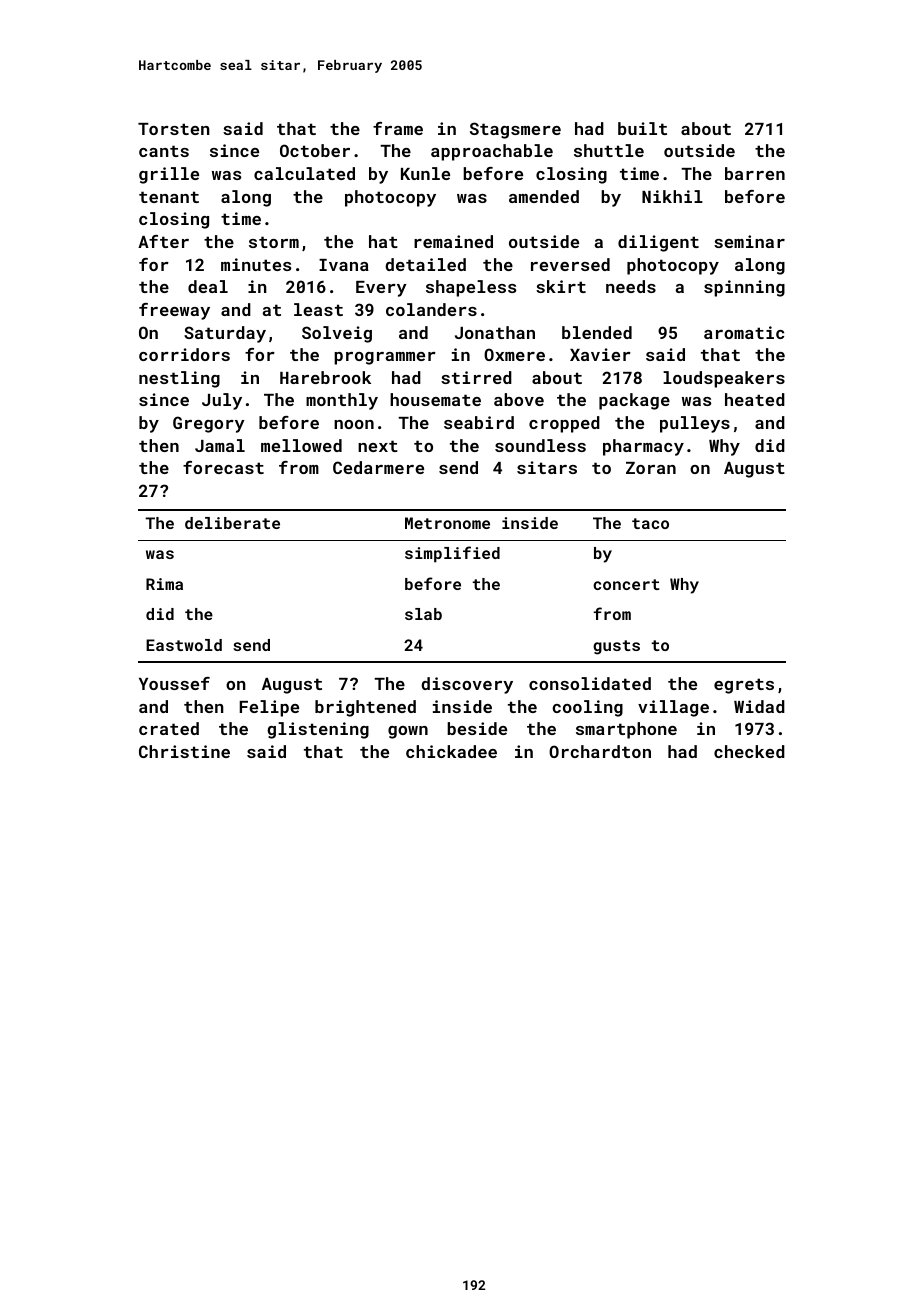 This image has width=924, height=1314. Describe the element at coordinates (452, 554) in the image. I see `simplified` at that location.
